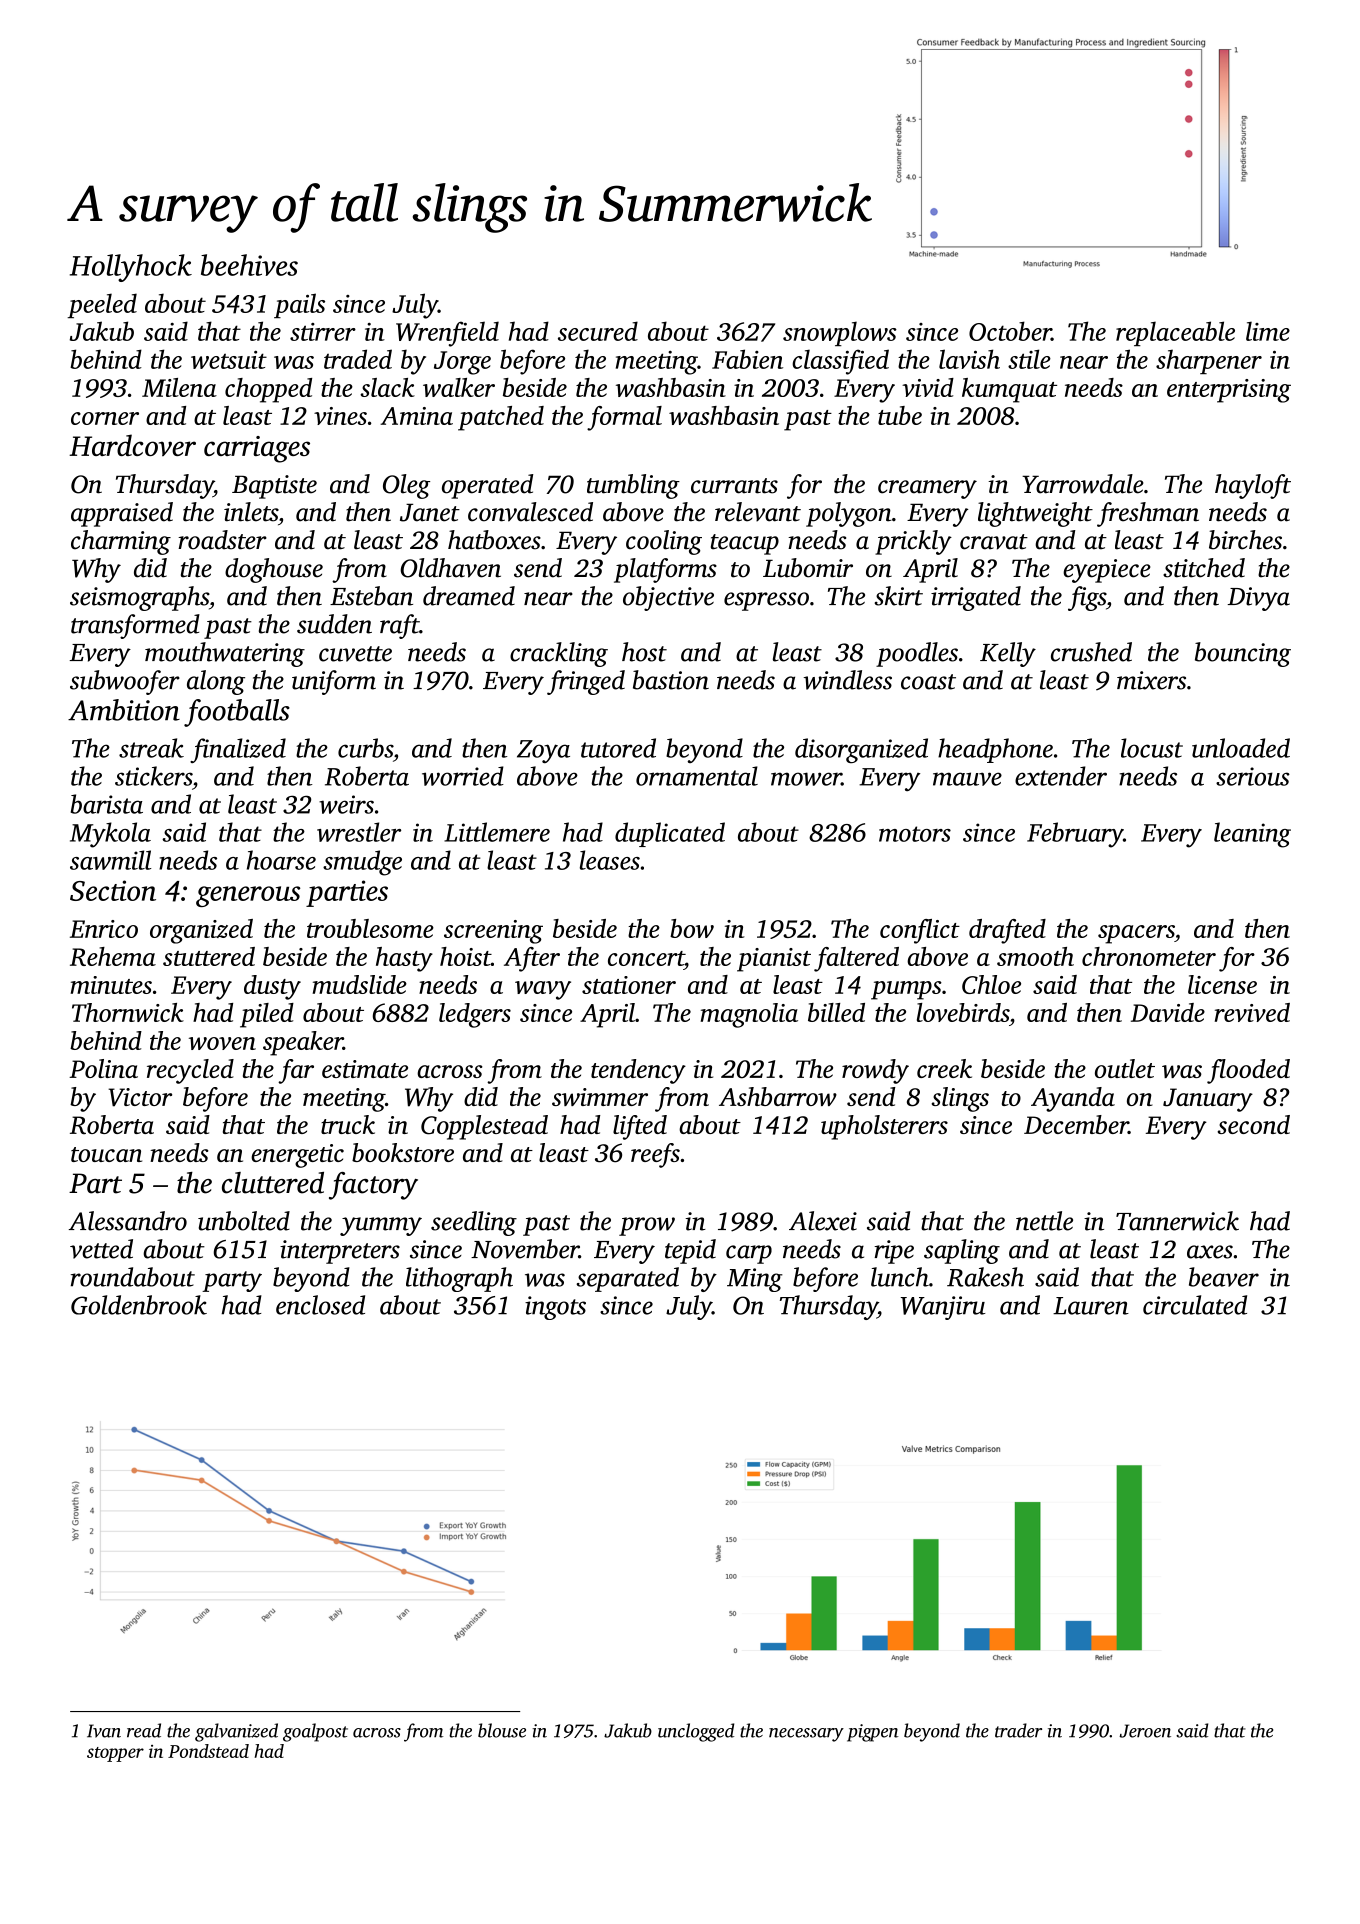 Image resolution: width=1360 pixels, height=1924 pixels. What do you see at coordinates (873, 1733) in the document?
I see `pigpen` at bounding box center [873, 1733].
